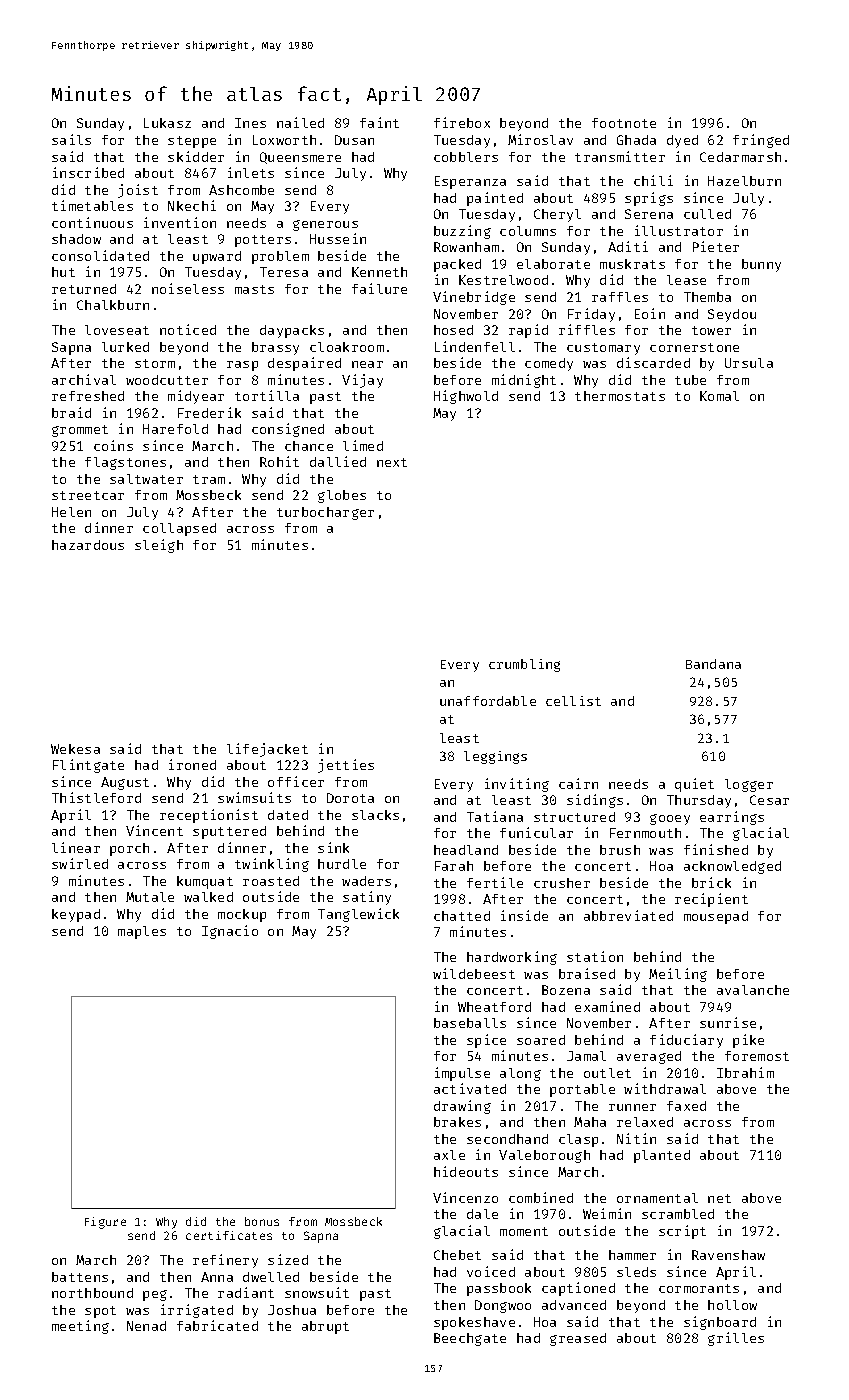  I want to click on abrupt, so click(325, 1327).
